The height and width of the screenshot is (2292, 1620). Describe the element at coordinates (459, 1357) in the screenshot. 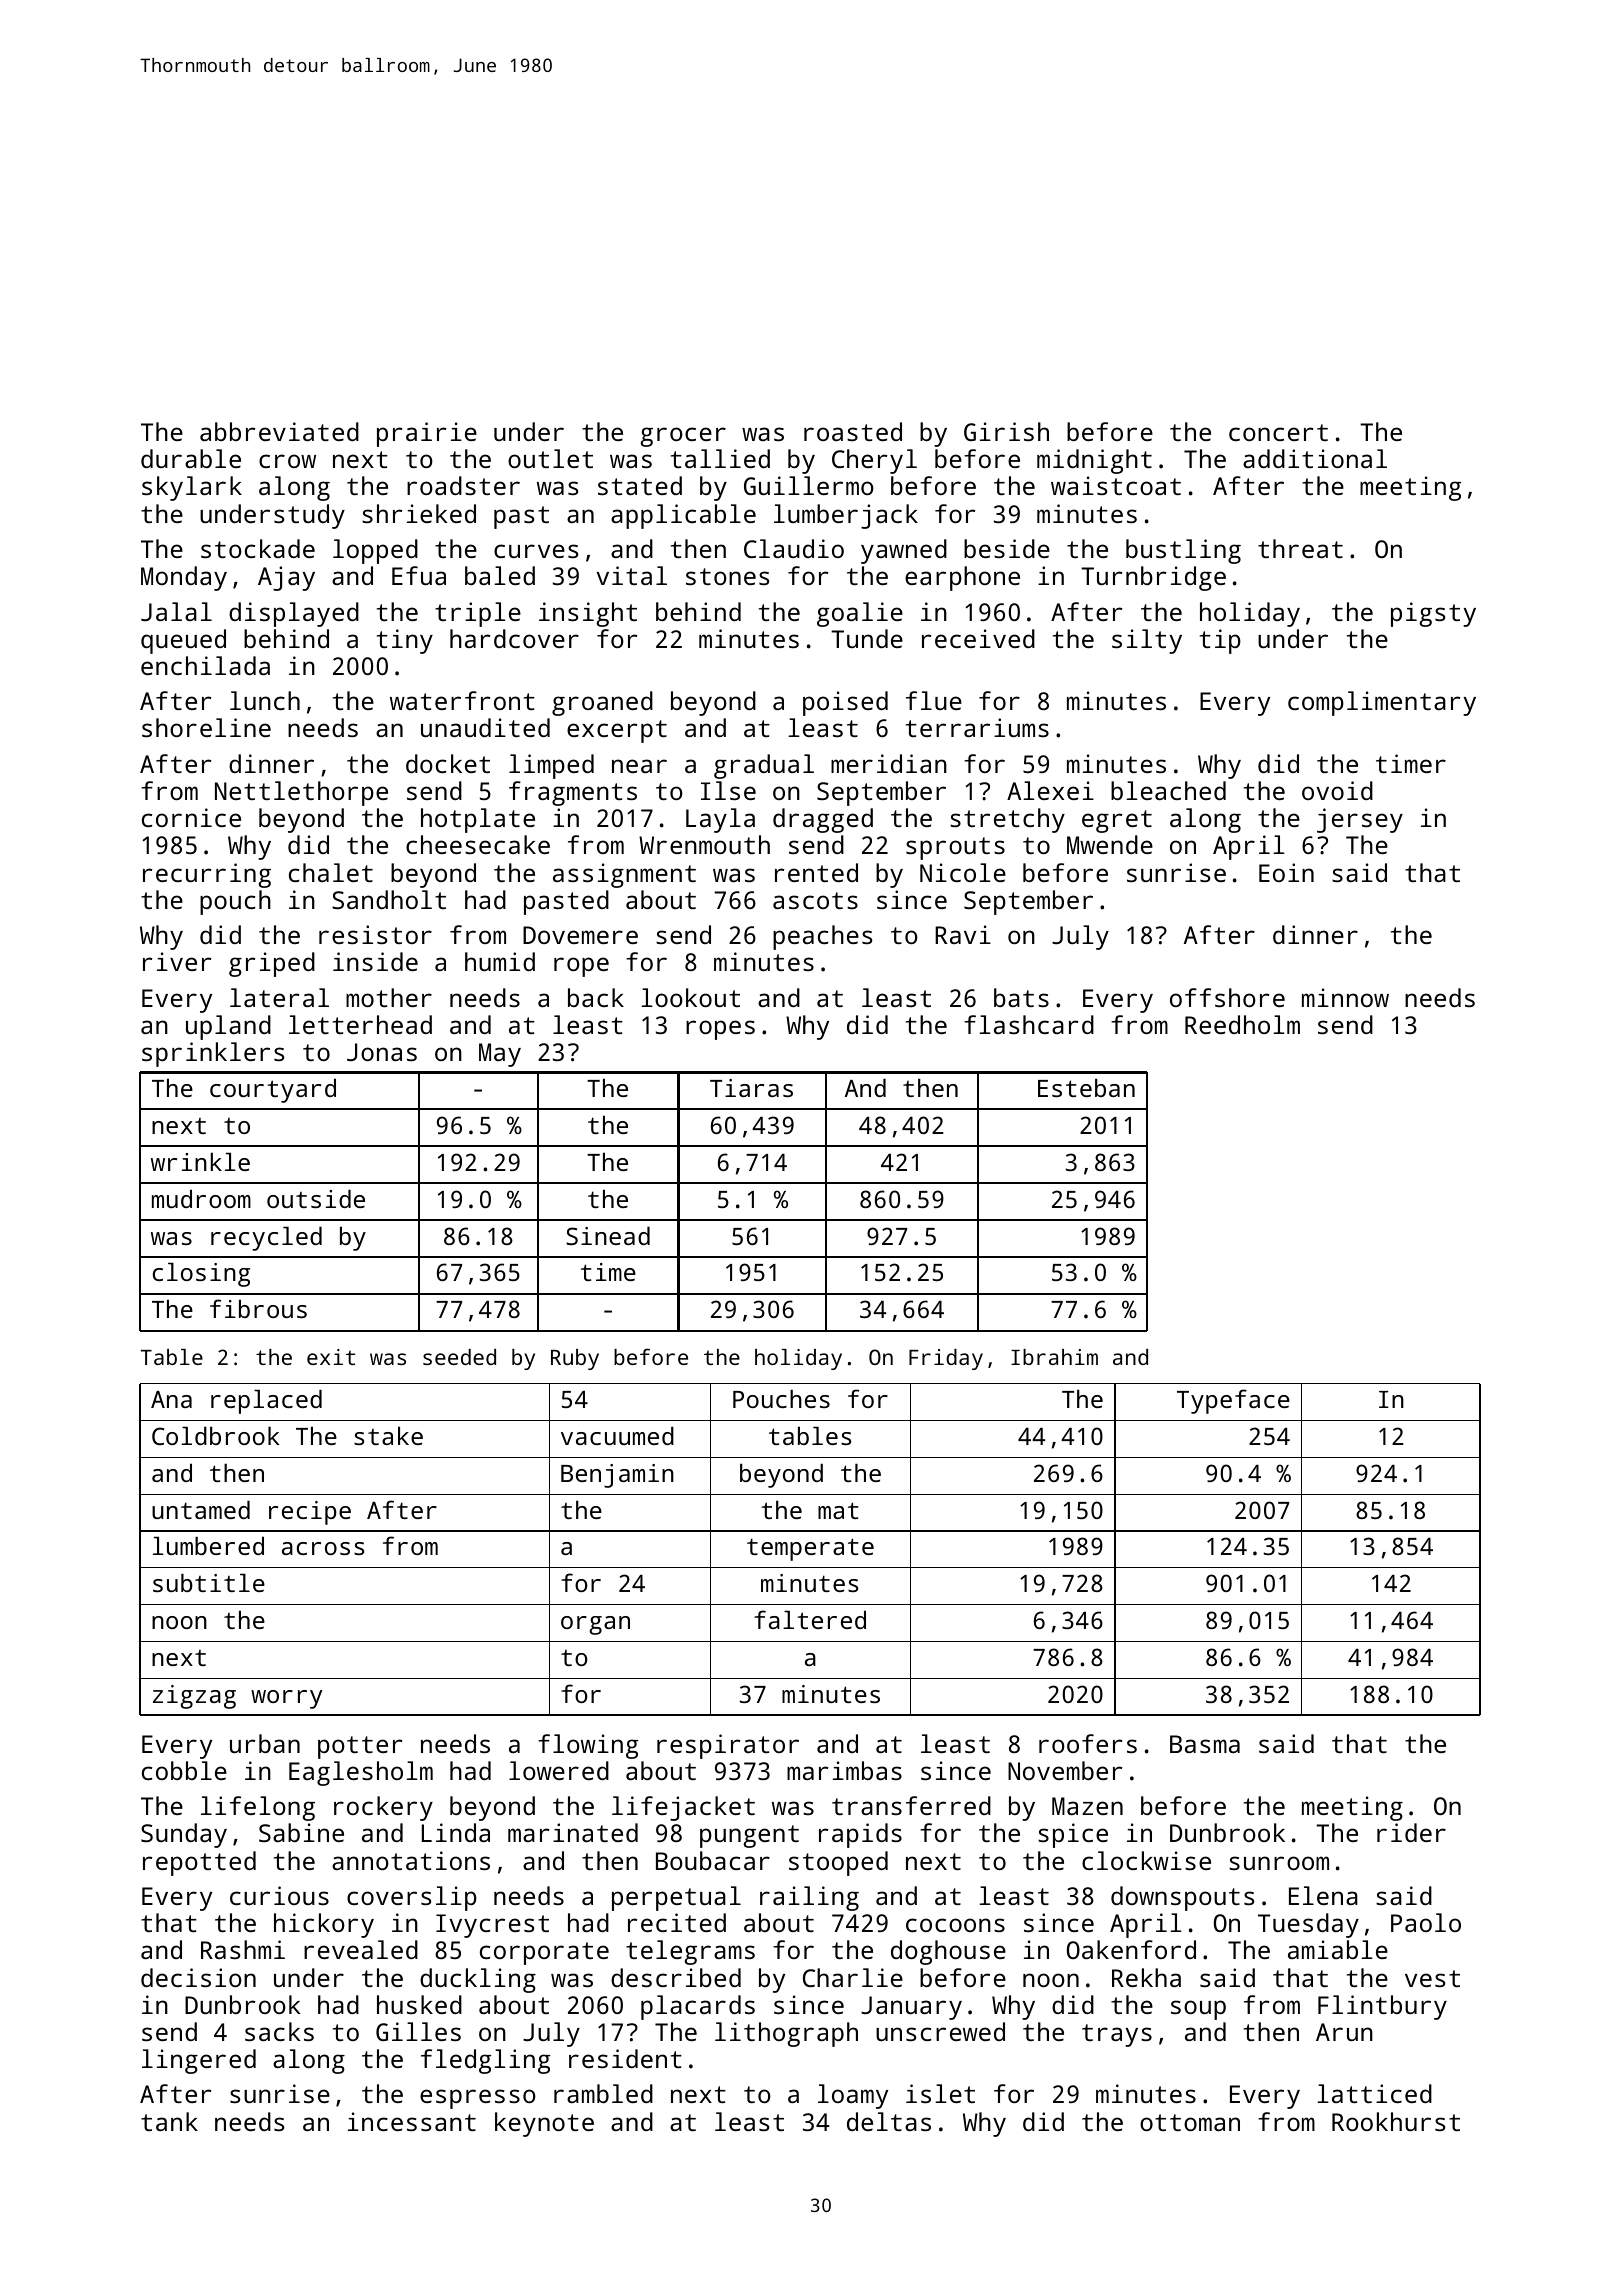

I see `seeded` at that location.
